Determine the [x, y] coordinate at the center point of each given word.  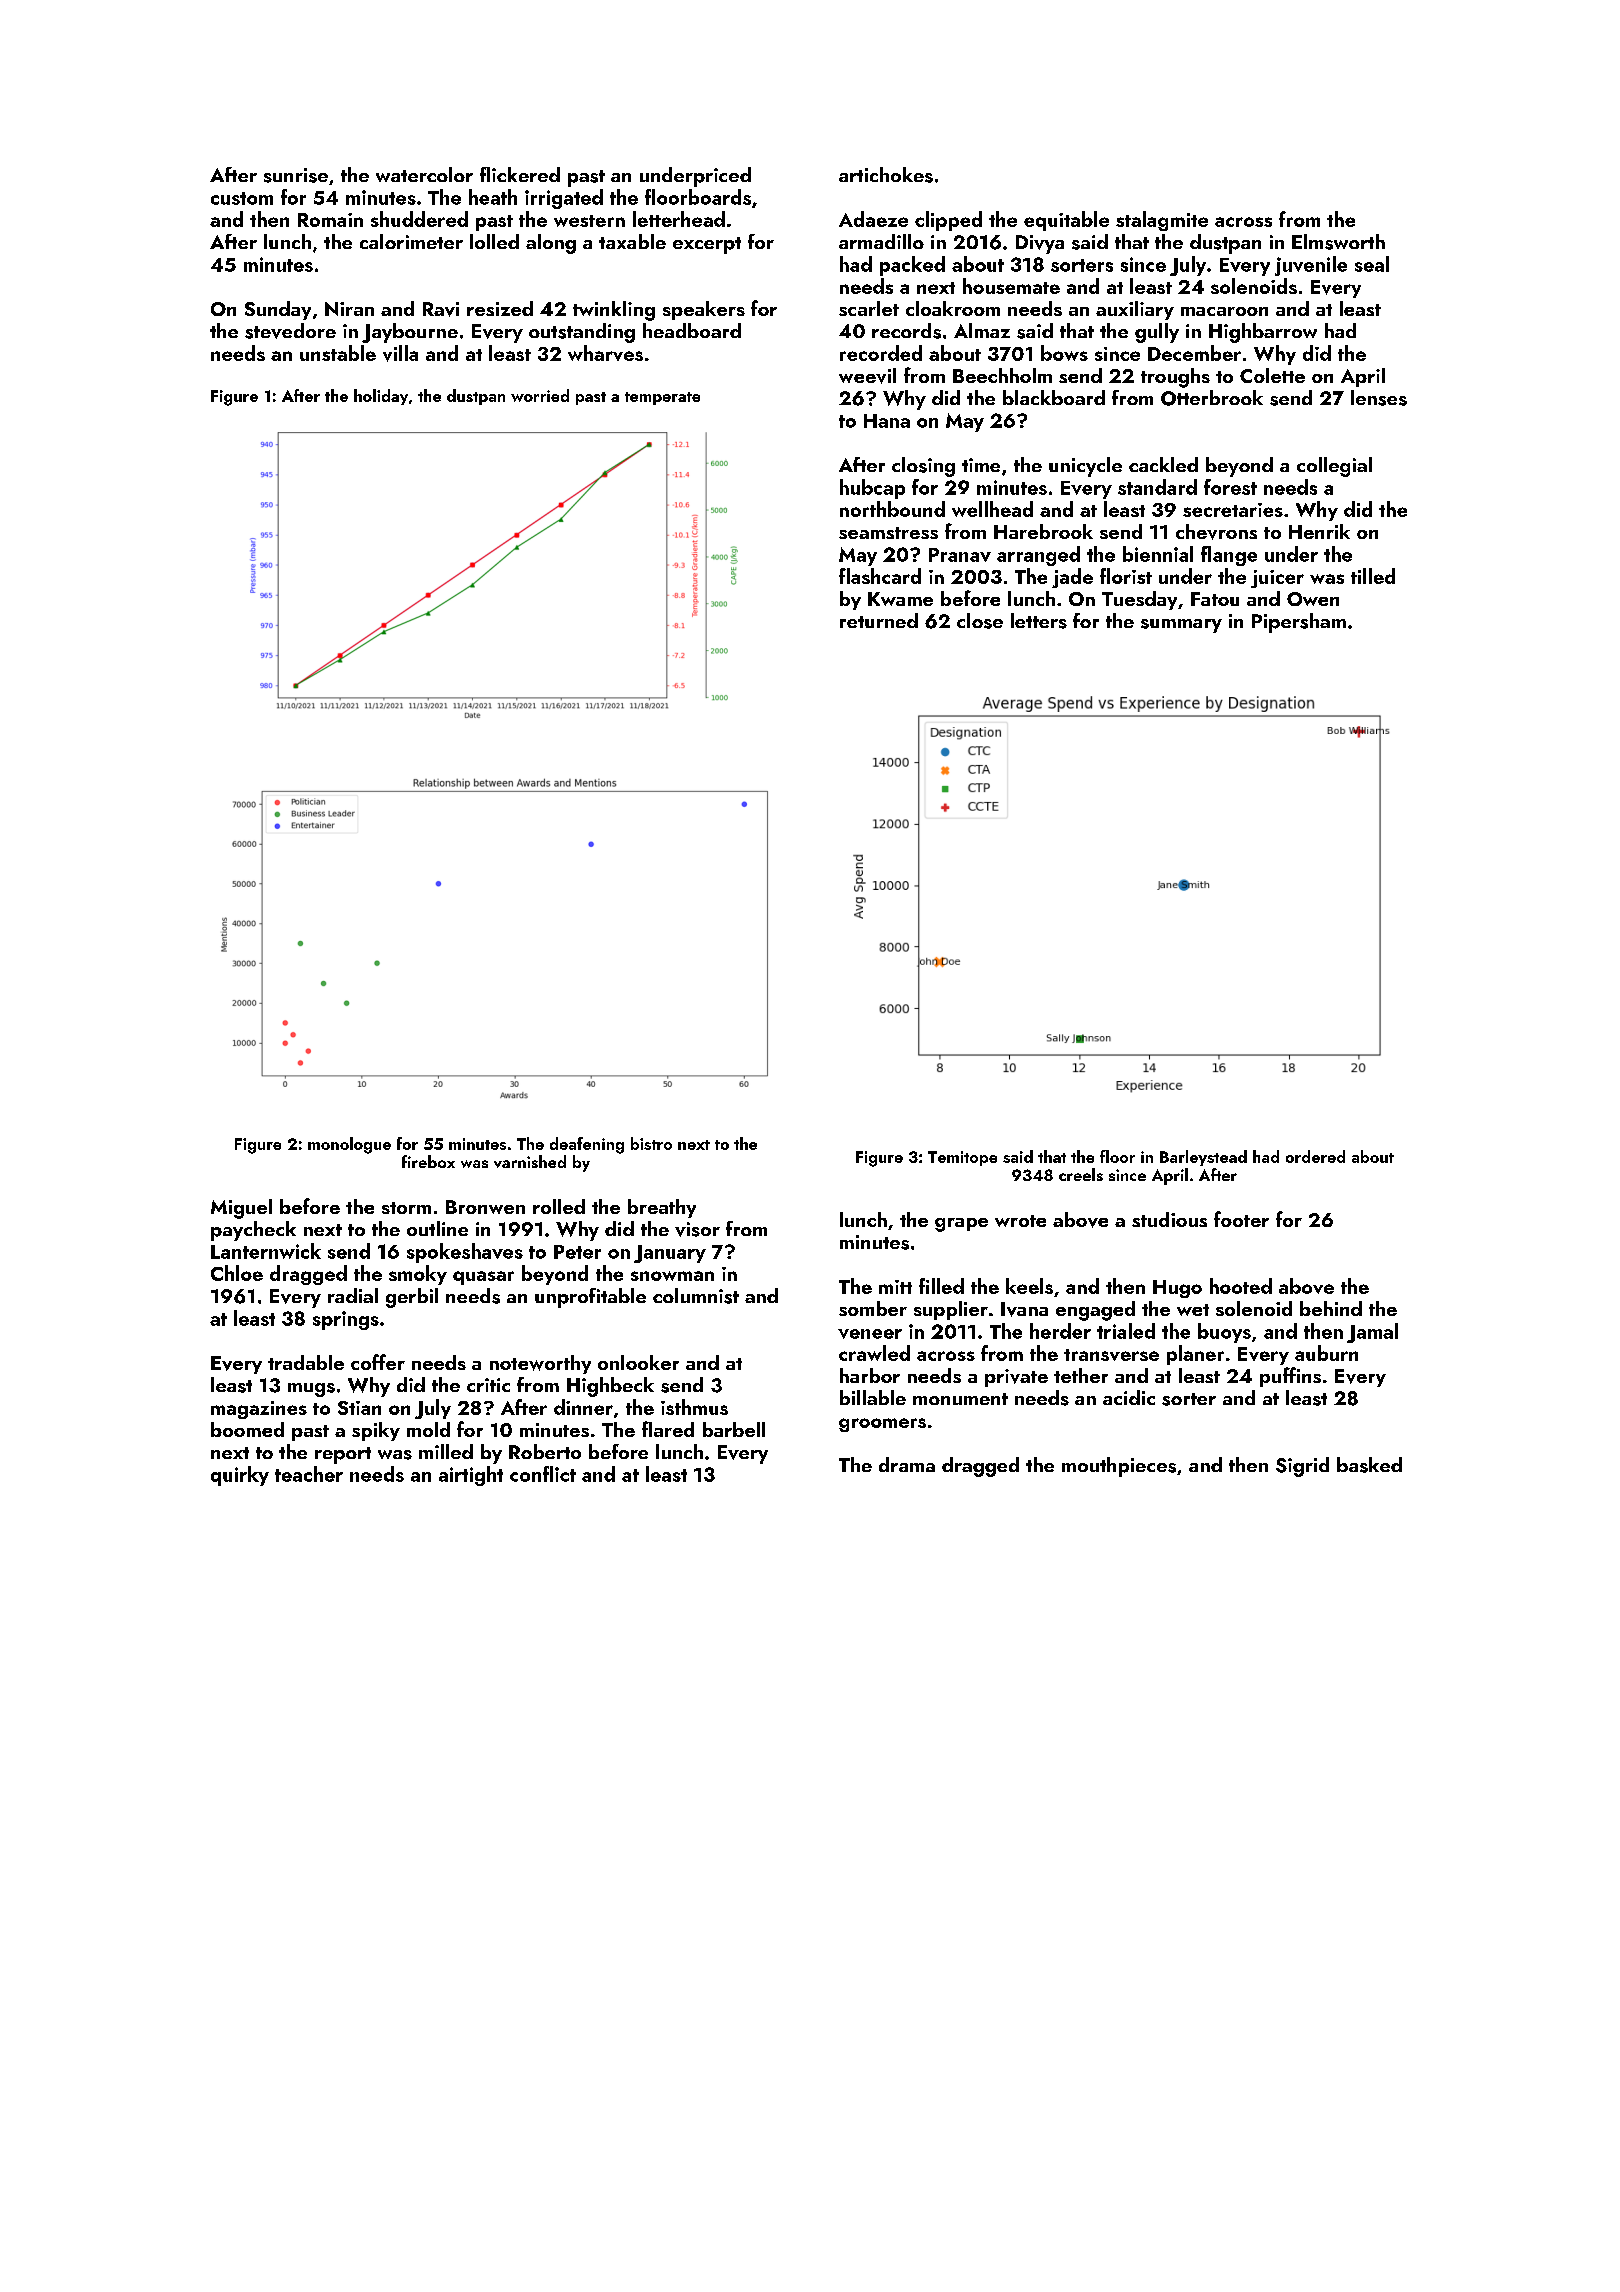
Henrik [1319, 531]
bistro [651, 1143]
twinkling [614, 311]
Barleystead [1203, 1158]
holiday [381, 397]
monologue [349, 1145]
